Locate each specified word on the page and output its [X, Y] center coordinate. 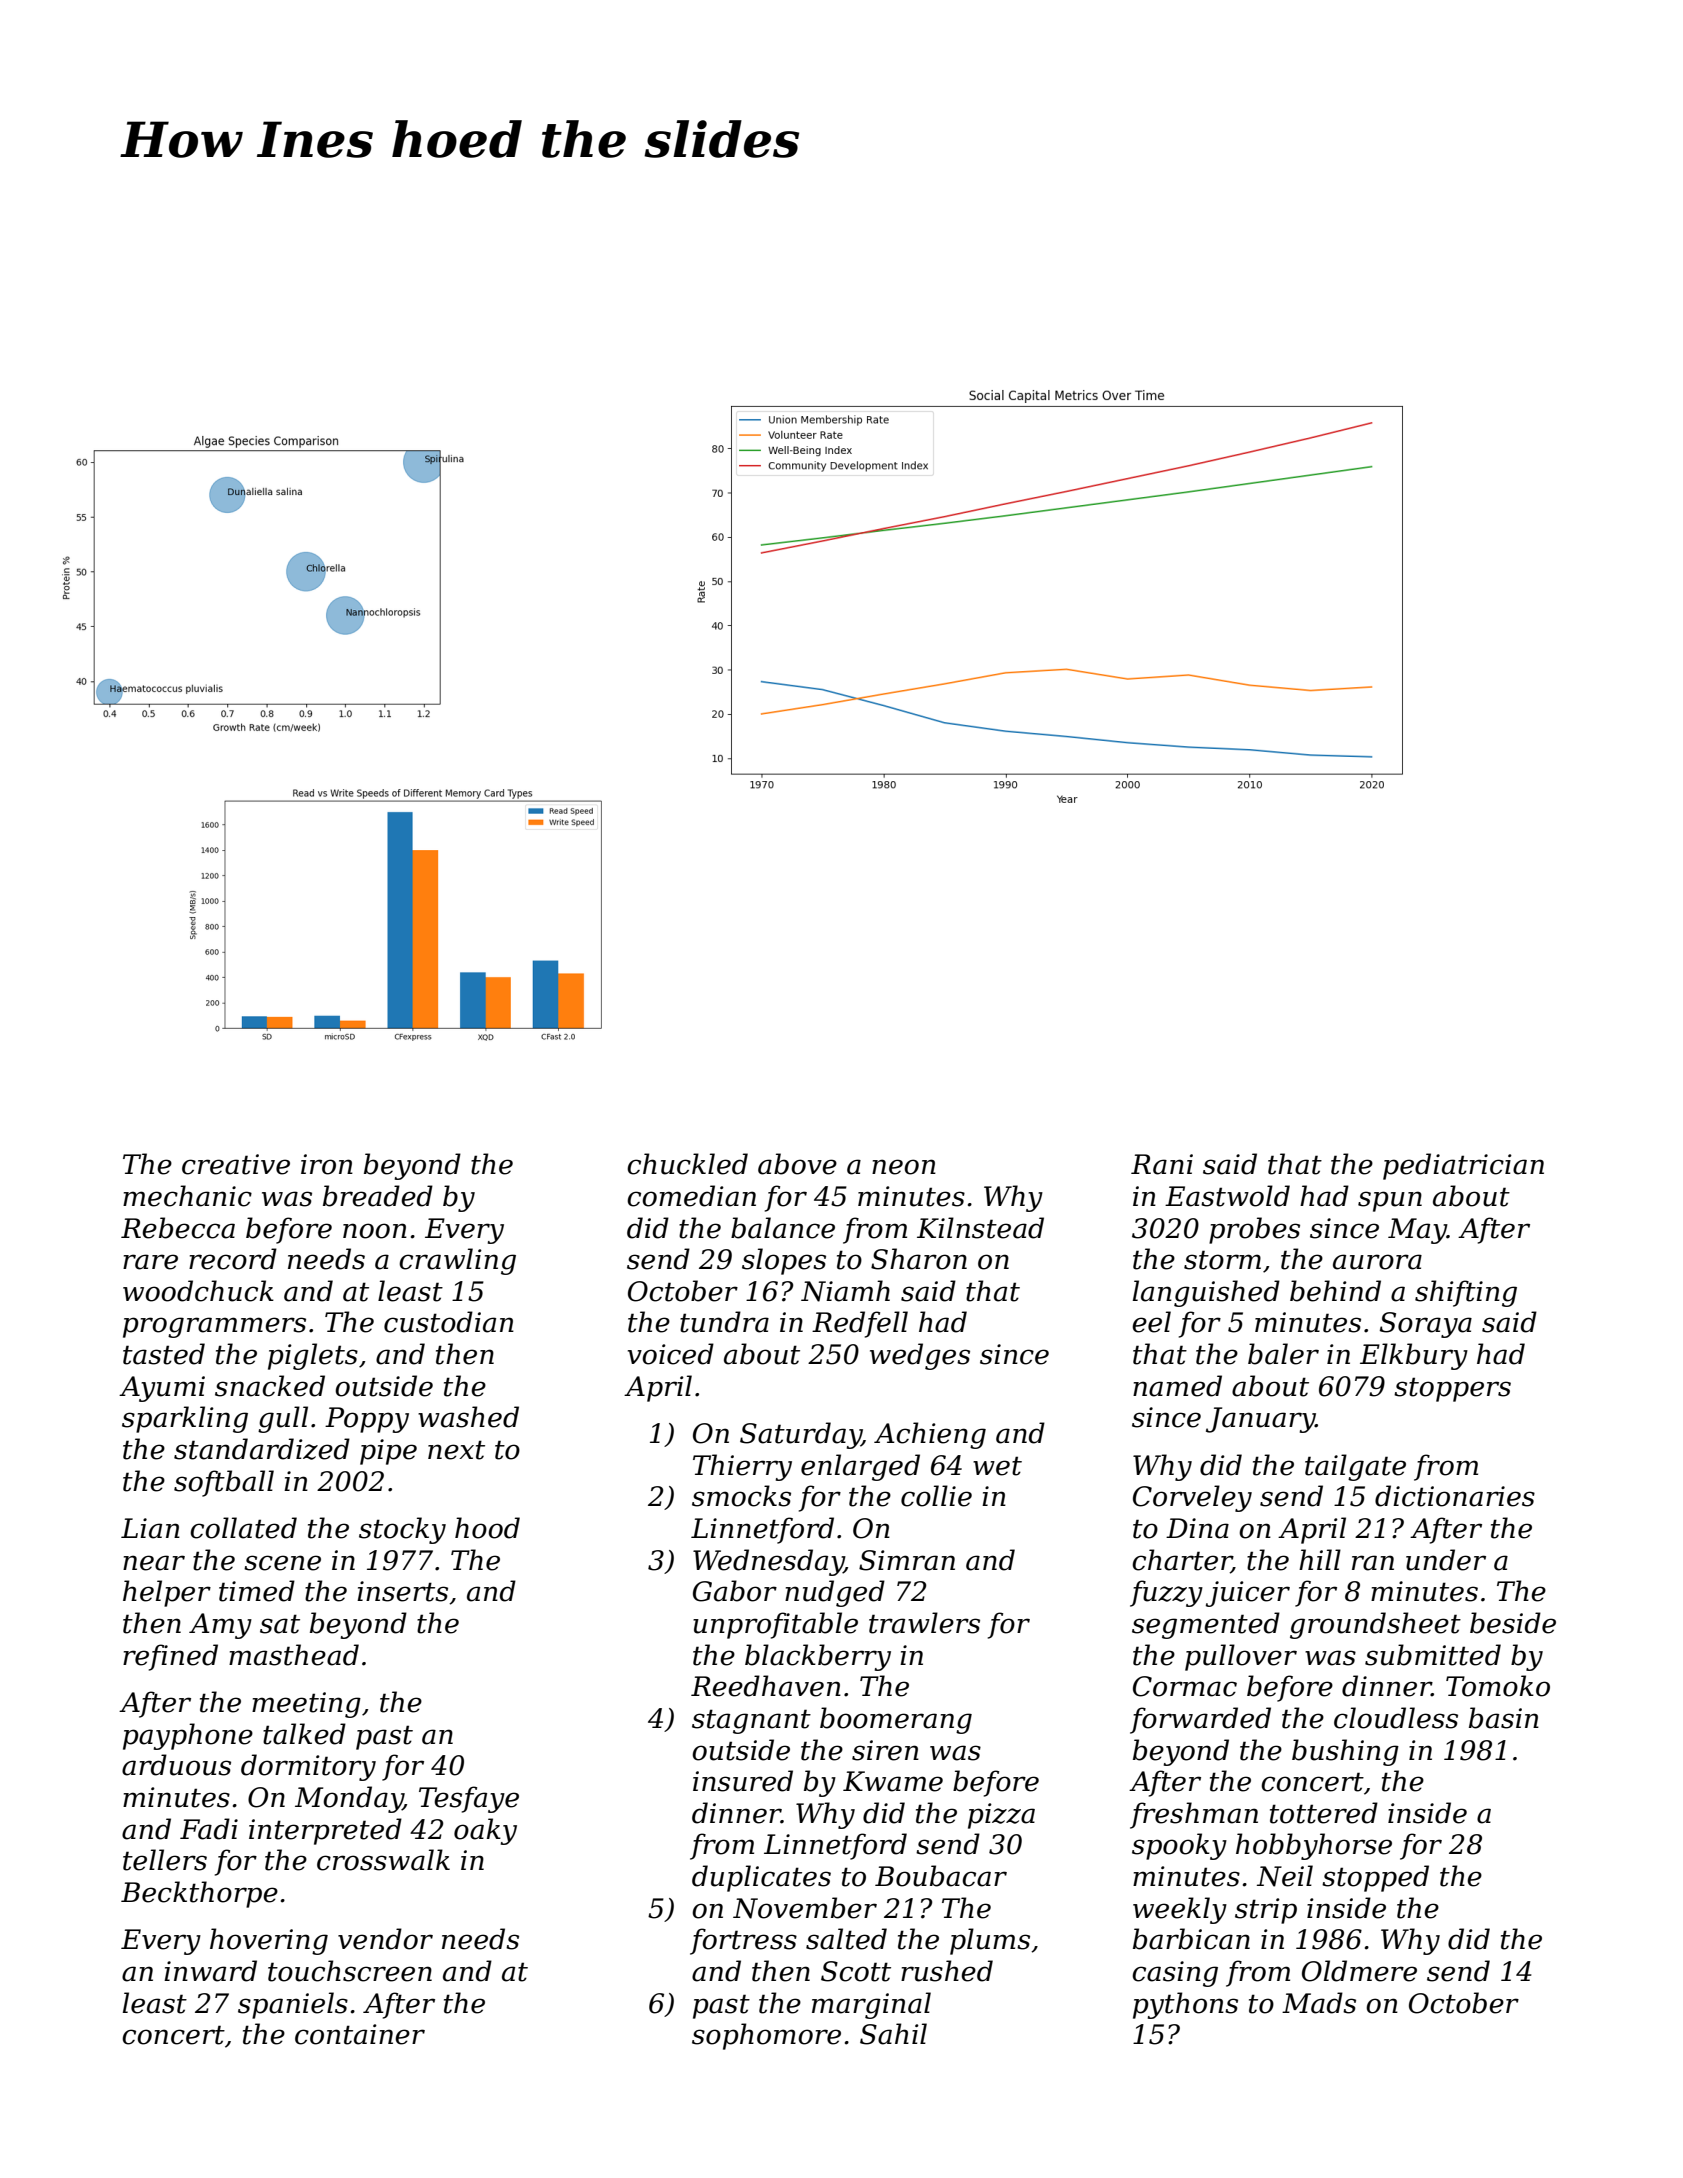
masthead [294, 1655]
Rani [1162, 1164]
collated [243, 1528]
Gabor [735, 1591]
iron [327, 1164]
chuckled [687, 1164]
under [1446, 1560]
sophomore [766, 2036]
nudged [835, 1593]
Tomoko [1498, 1686]
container [360, 2034]
